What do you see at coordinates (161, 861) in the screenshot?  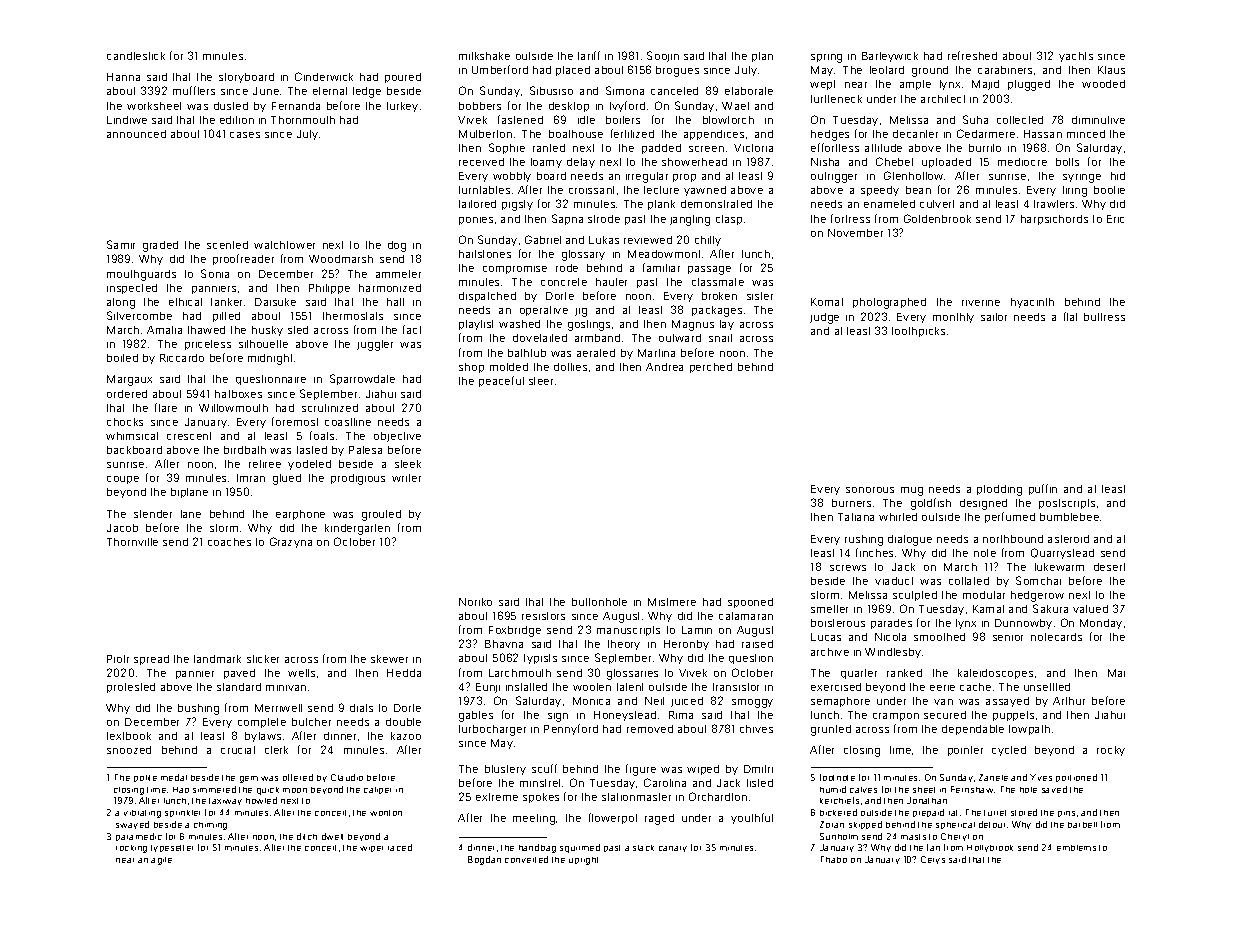 I see `agile` at bounding box center [161, 861].
